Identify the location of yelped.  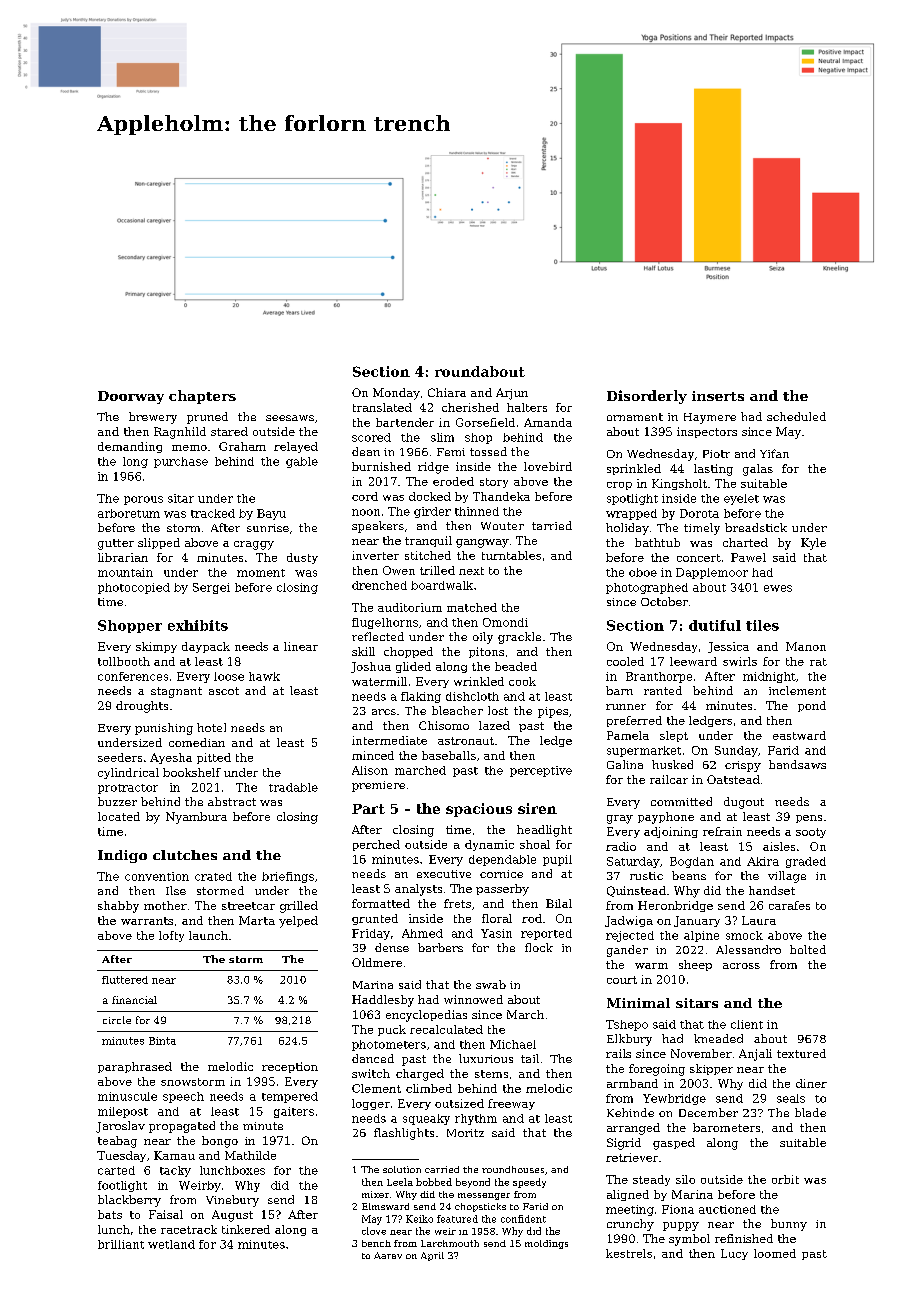
(298, 922).
